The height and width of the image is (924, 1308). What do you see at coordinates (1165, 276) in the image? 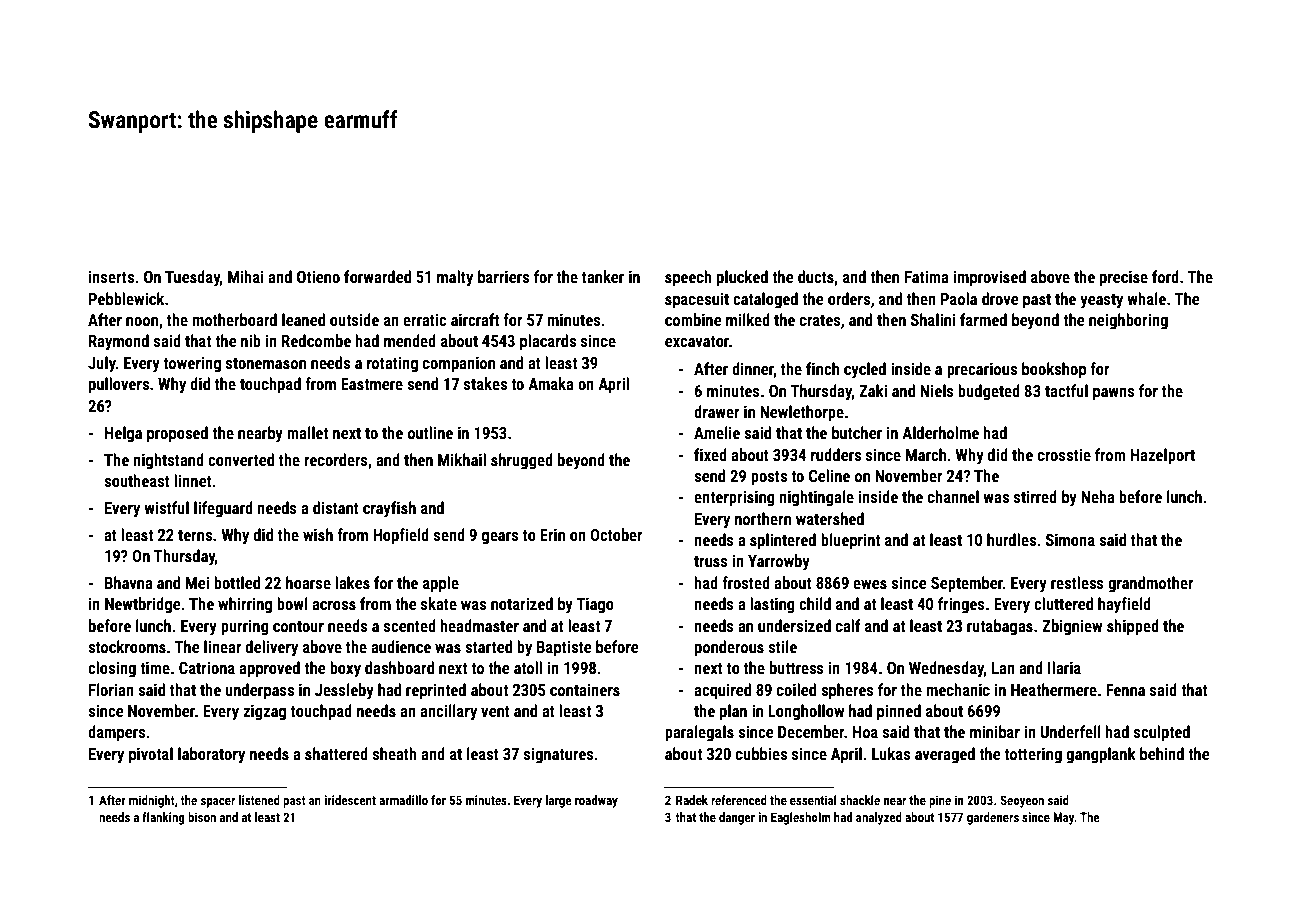
I see `ford` at bounding box center [1165, 276].
